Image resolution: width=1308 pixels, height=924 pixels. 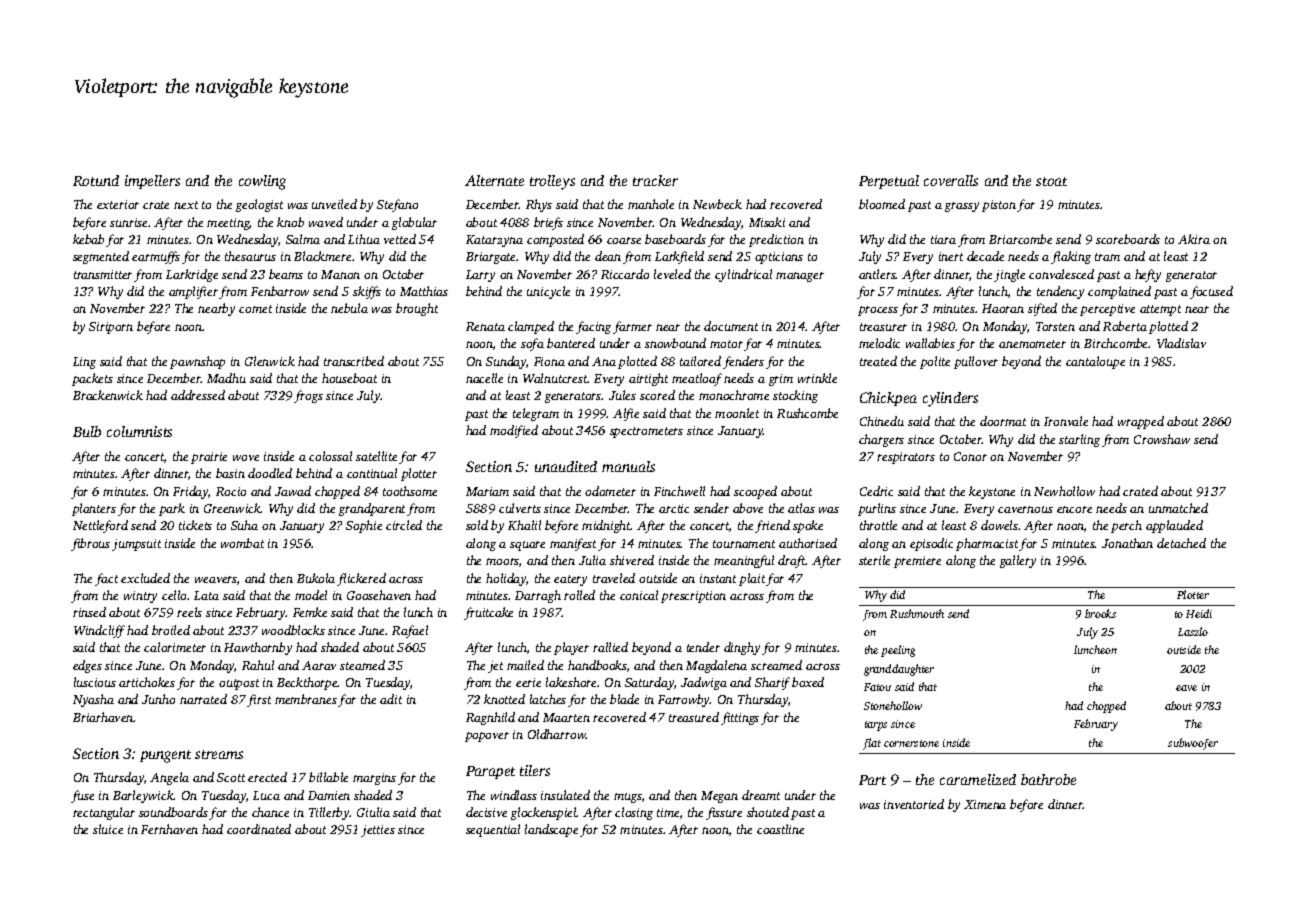 I want to click on sunrise, so click(x=128, y=222).
